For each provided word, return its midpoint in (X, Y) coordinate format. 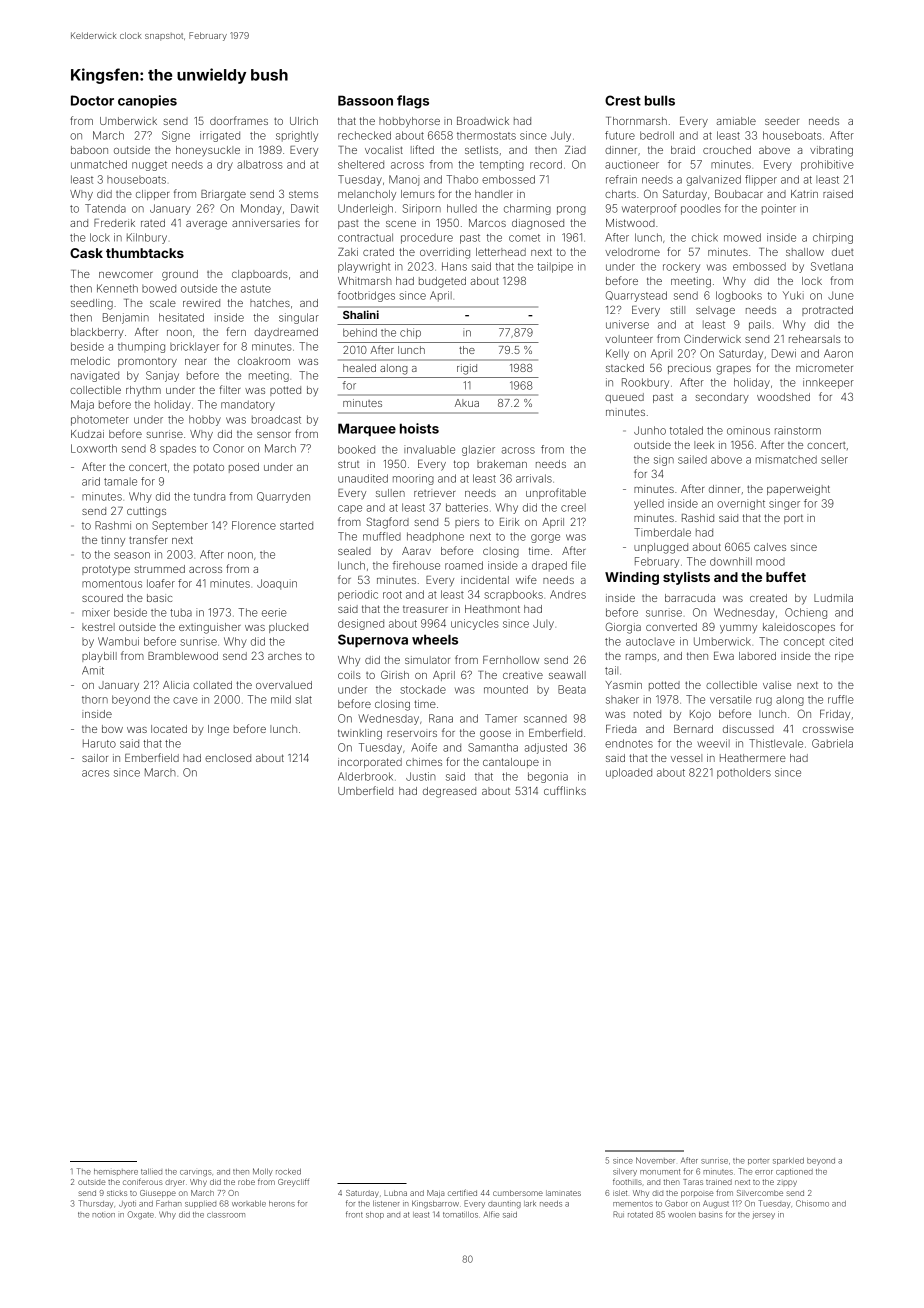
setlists (481, 150)
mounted (506, 689)
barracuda (690, 598)
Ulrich (304, 121)
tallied (151, 1172)
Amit (93, 670)
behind (360, 332)
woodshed (783, 397)
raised (838, 194)
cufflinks (565, 790)
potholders (744, 773)
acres (95, 773)
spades (178, 449)
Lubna (395, 1193)
